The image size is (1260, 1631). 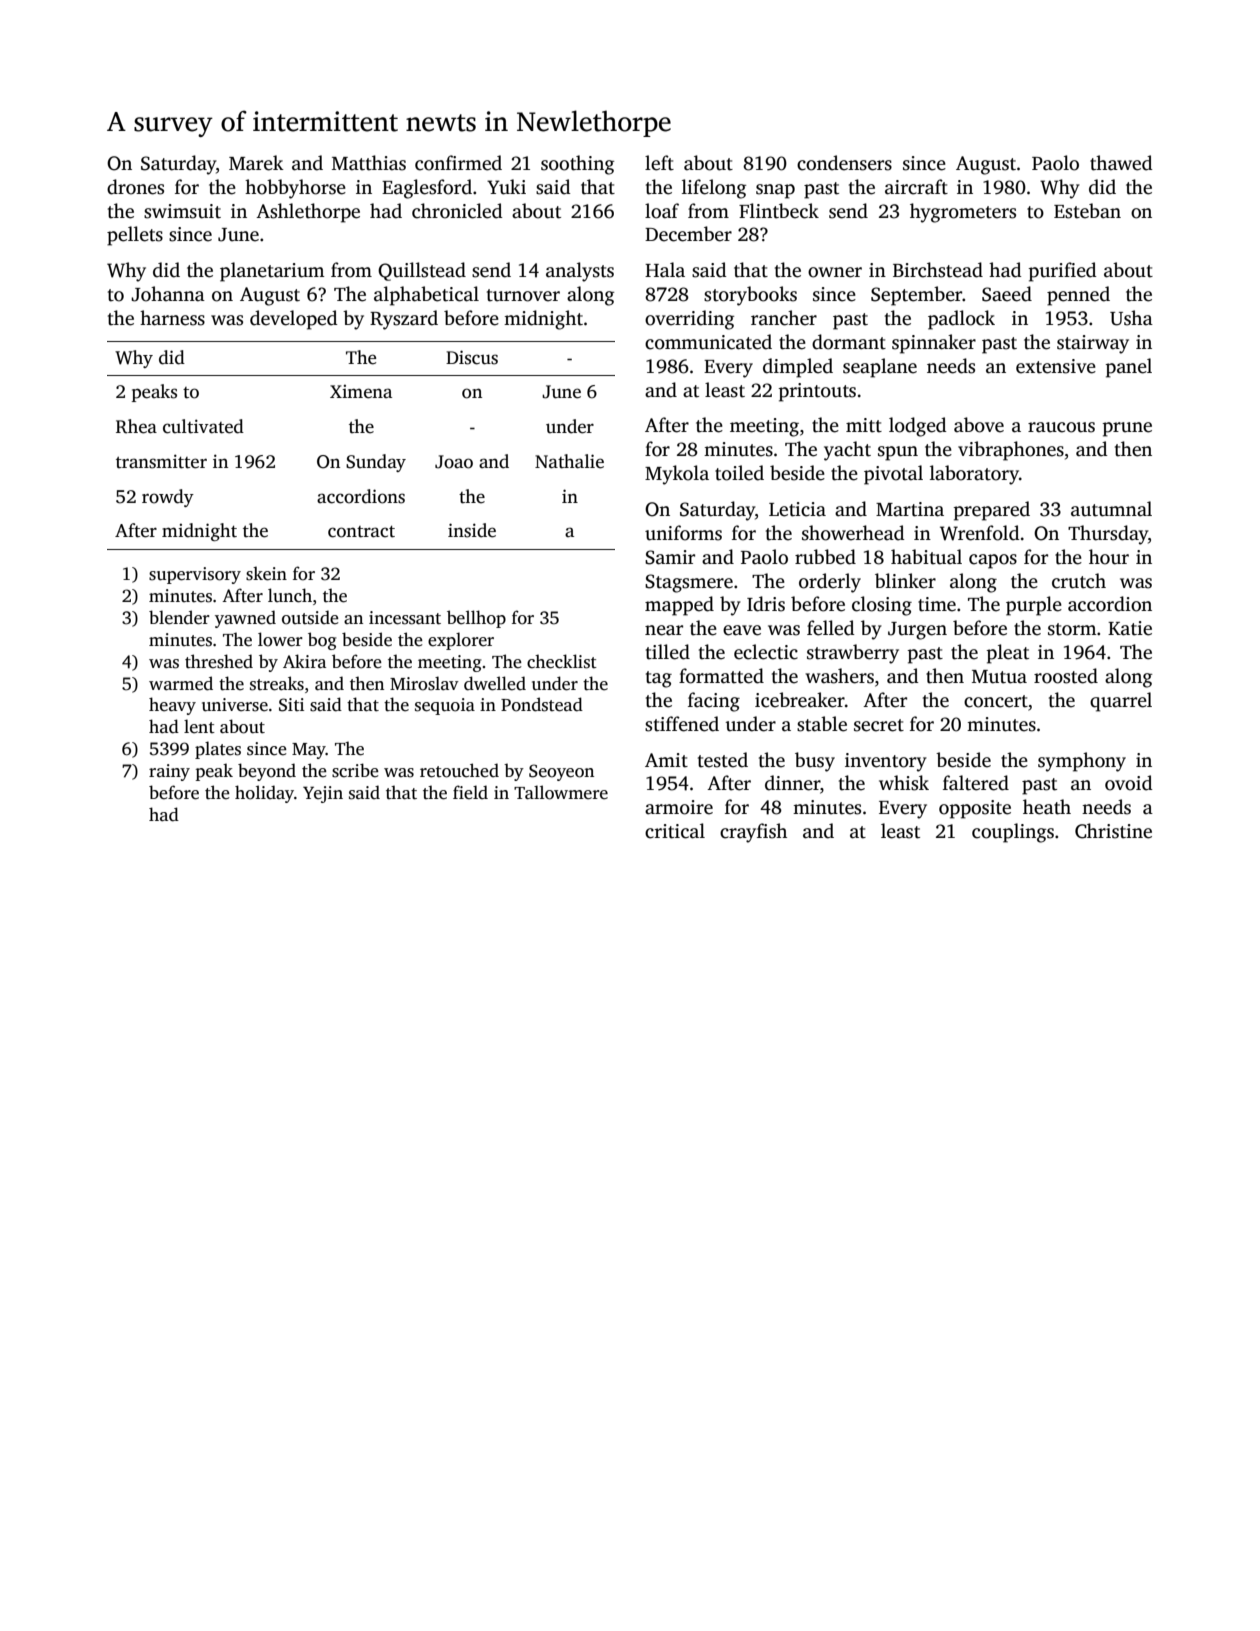 I want to click on autumnal, so click(x=1111, y=509).
